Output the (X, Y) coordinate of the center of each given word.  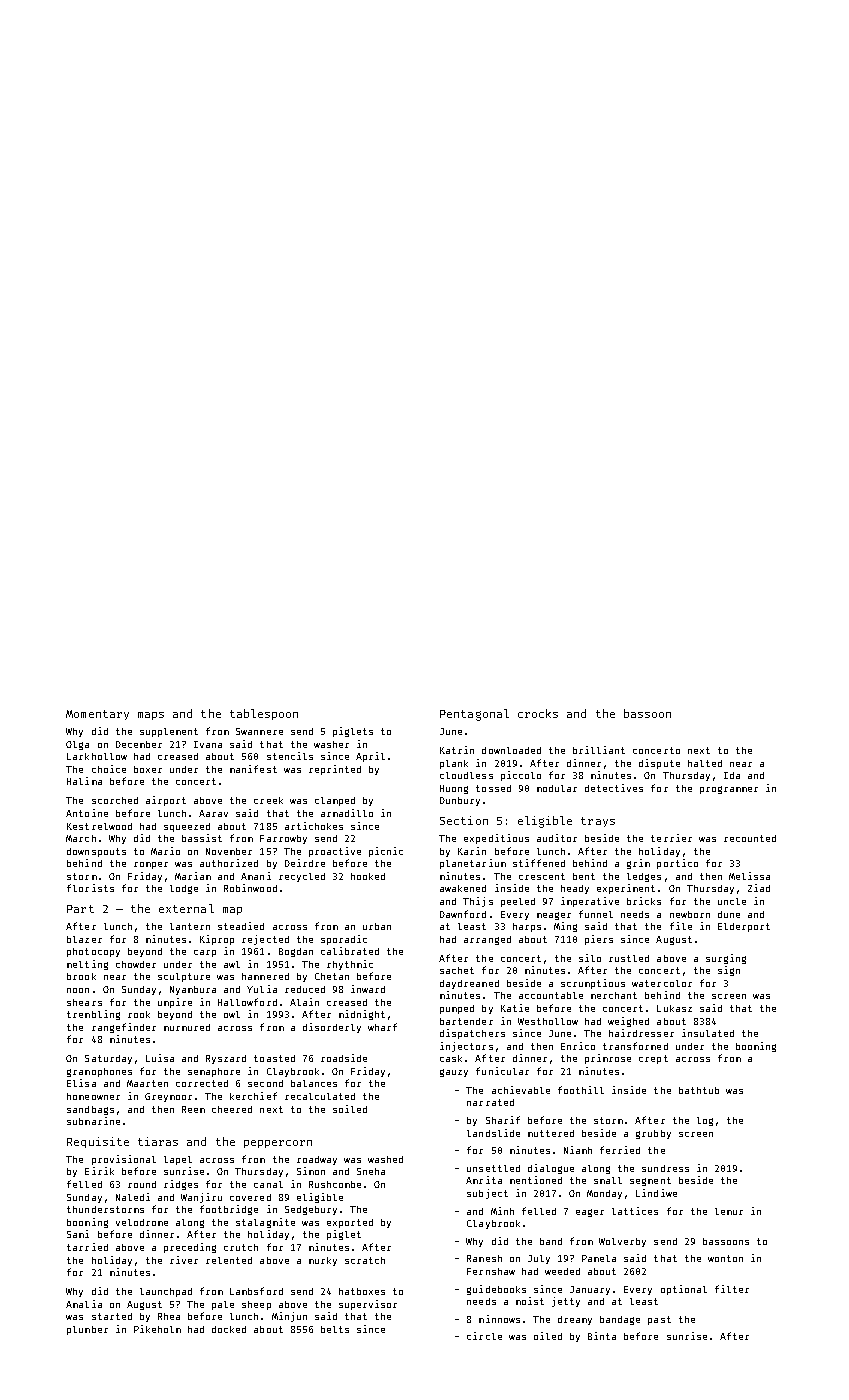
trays (598, 822)
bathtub (699, 1090)
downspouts (96, 852)
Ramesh (484, 1258)
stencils (290, 756)
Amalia (84, 1304)
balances (314, 1083)
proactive (335, 852)
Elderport (744, 927)
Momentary (97, 715)
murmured (187, 1027)
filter (732, 1289)
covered (250, 1197)
